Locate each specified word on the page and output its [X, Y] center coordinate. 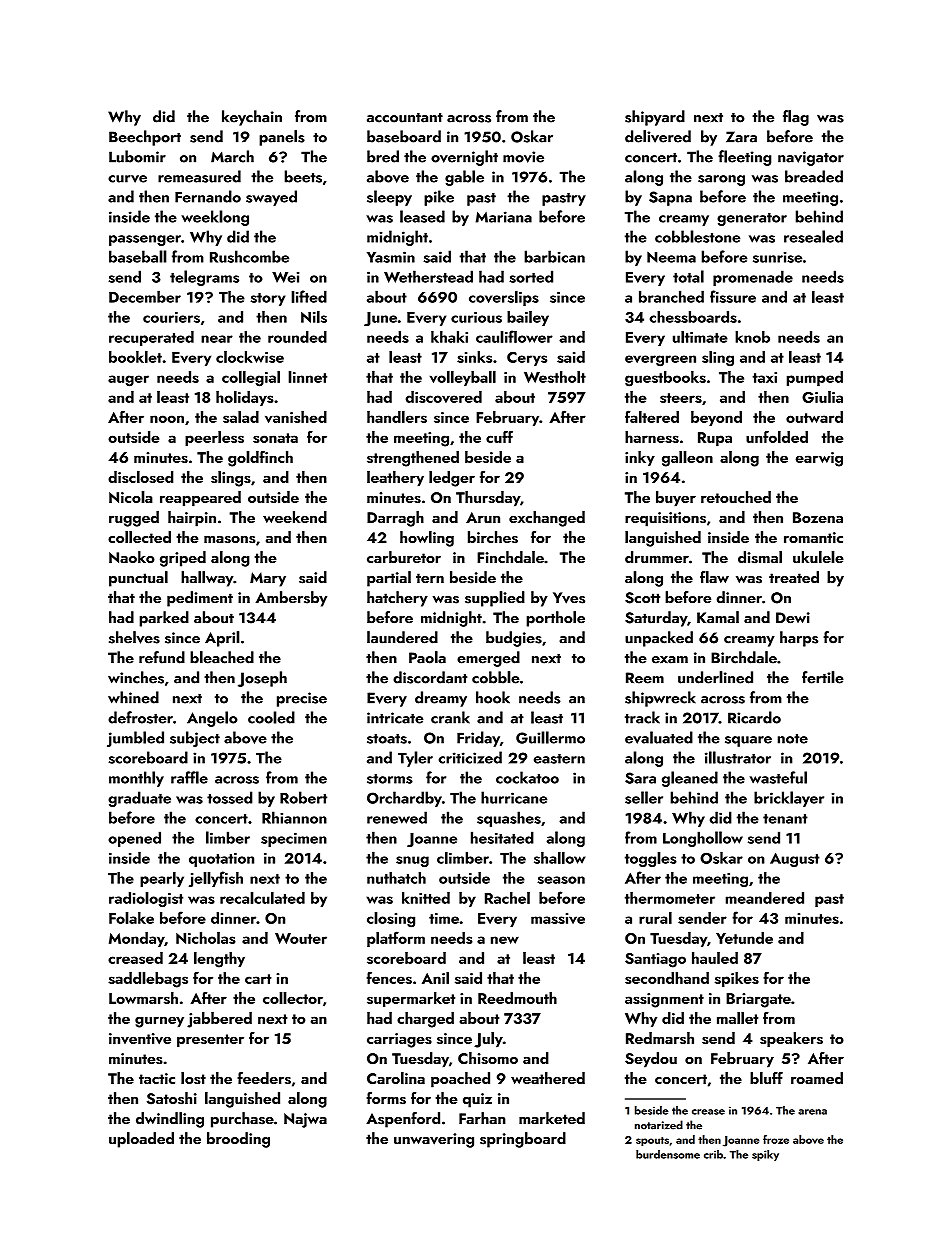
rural [655, 917]
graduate [139, 799]
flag [796, 118]
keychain [252, 118]
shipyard [655, 118]
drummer [657, 557]
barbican [554, 256]
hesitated [502, 837]
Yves [569, 598]
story [268, 299]
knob [752, 337]
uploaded [141, 1140]
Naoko [132, 557]
